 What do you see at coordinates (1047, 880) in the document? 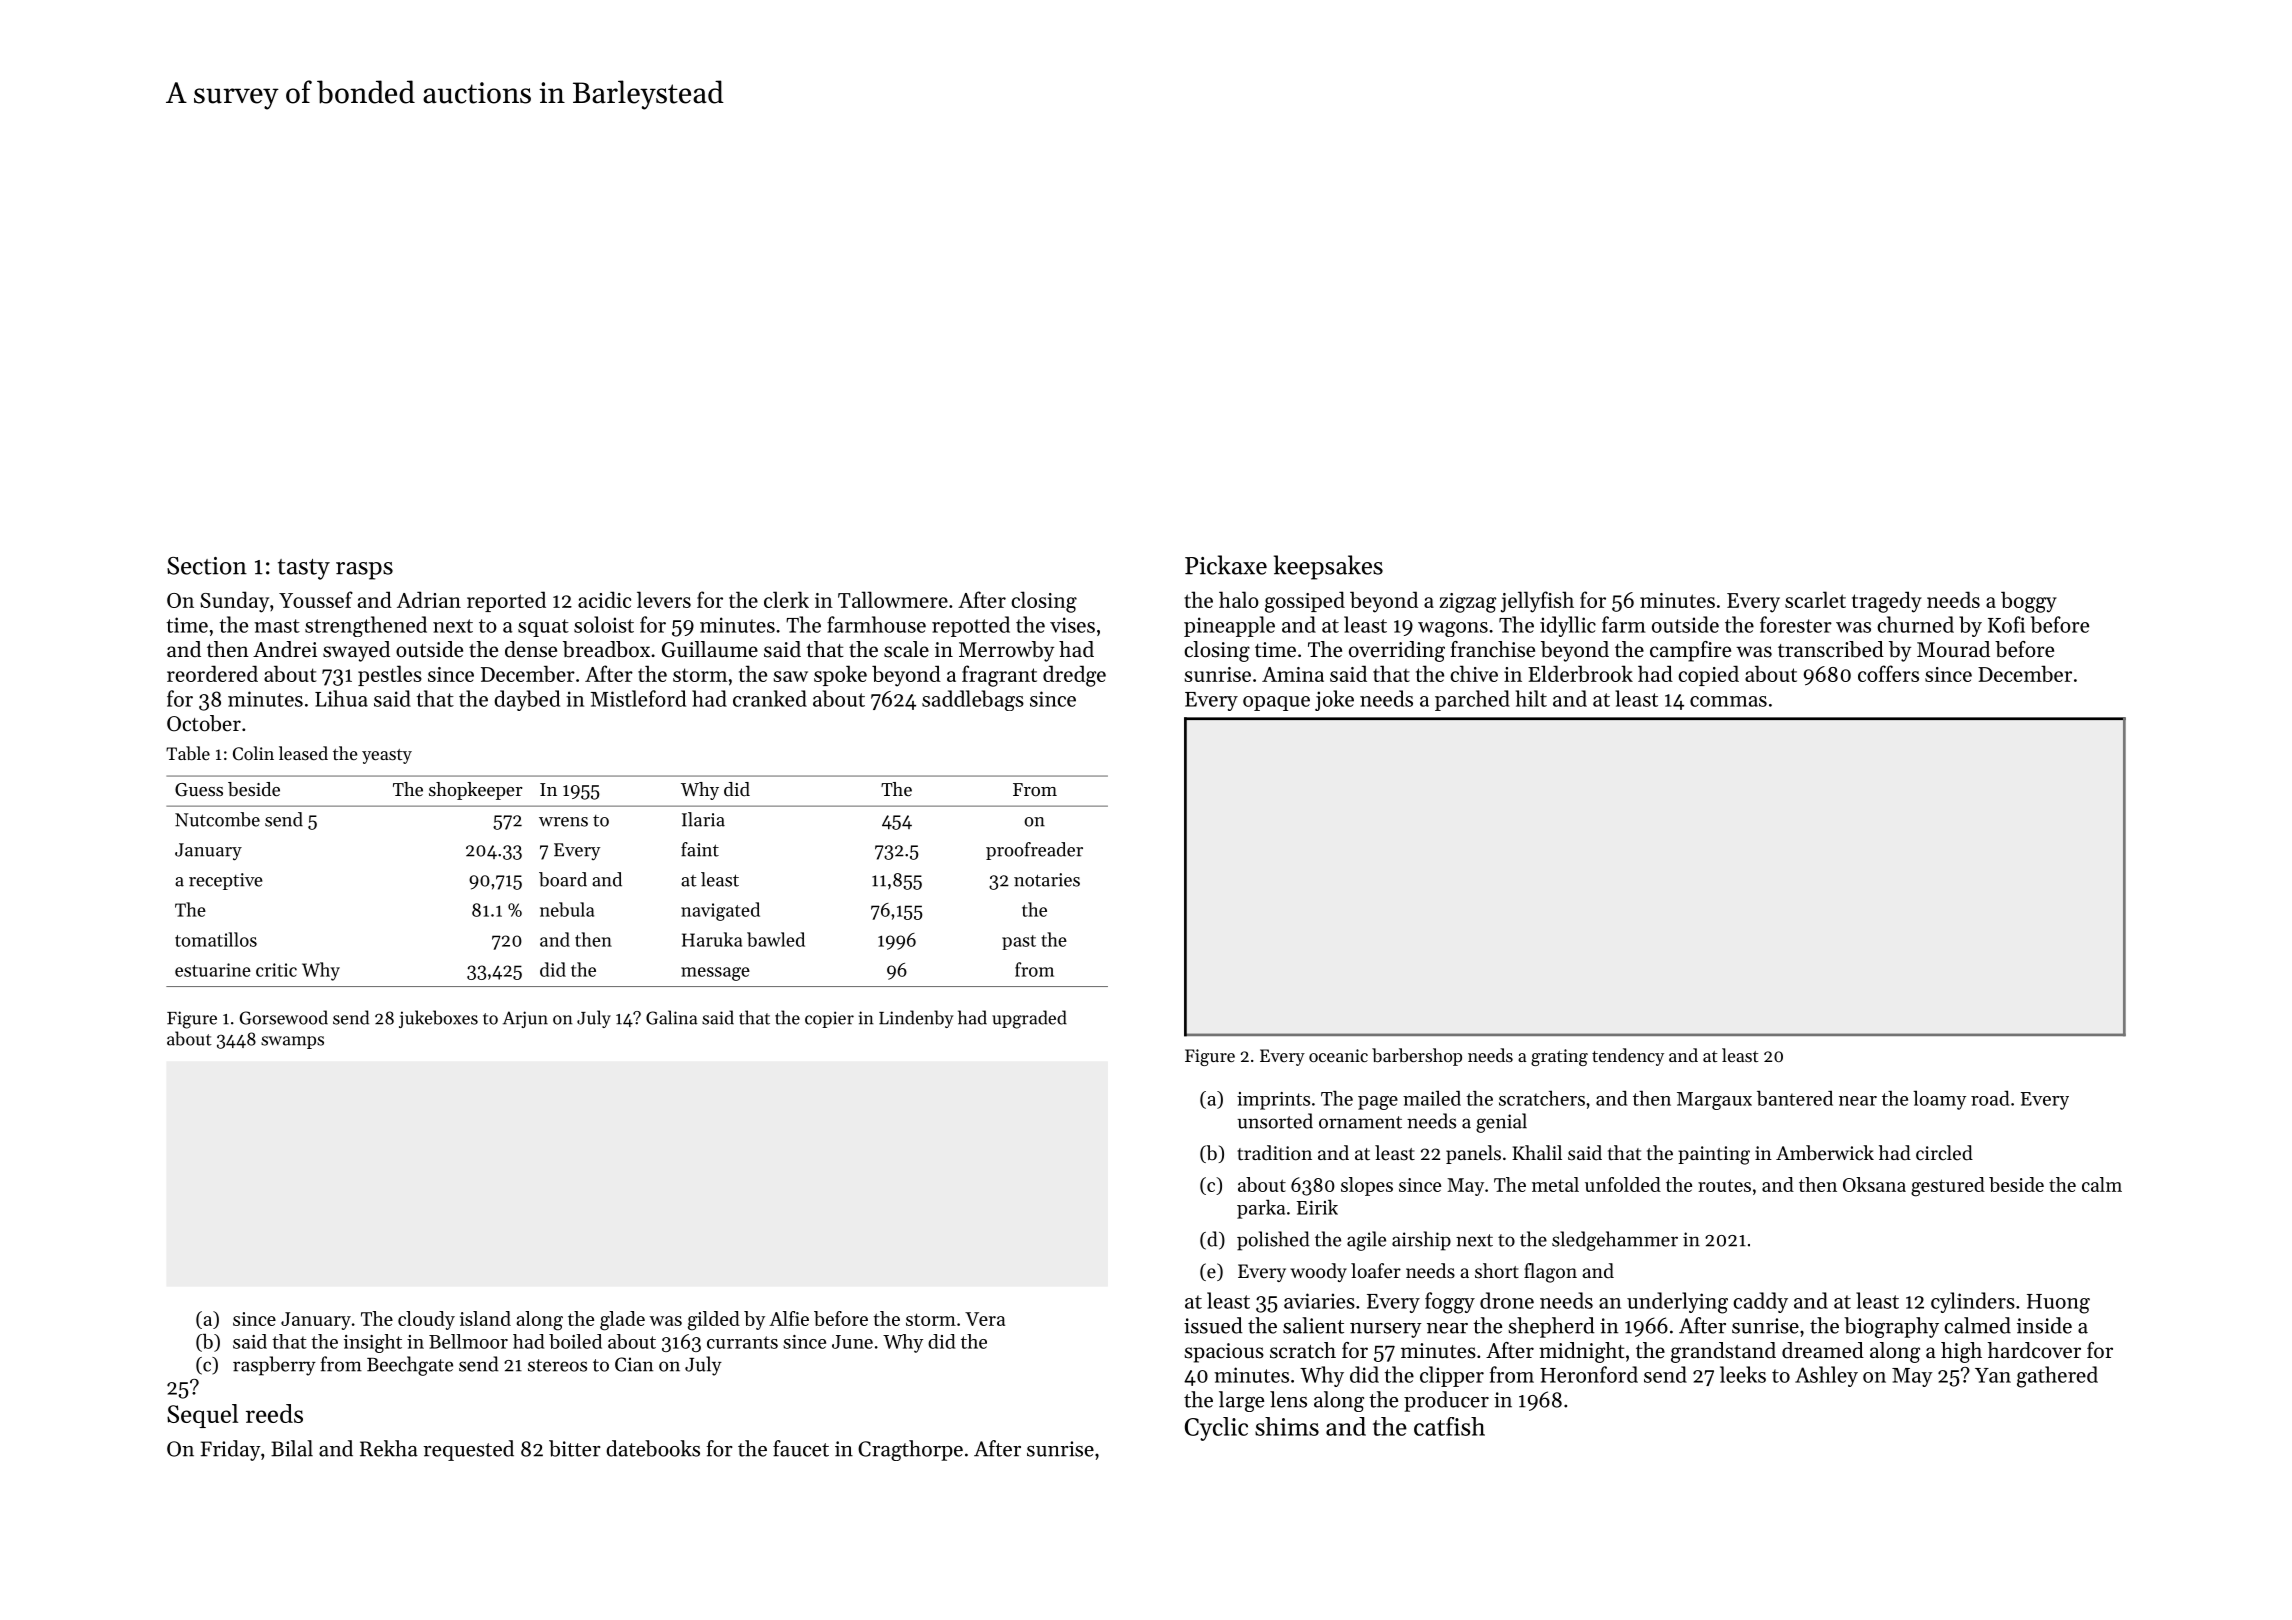
I see `notaries` at bounding box center [1047, 880].
